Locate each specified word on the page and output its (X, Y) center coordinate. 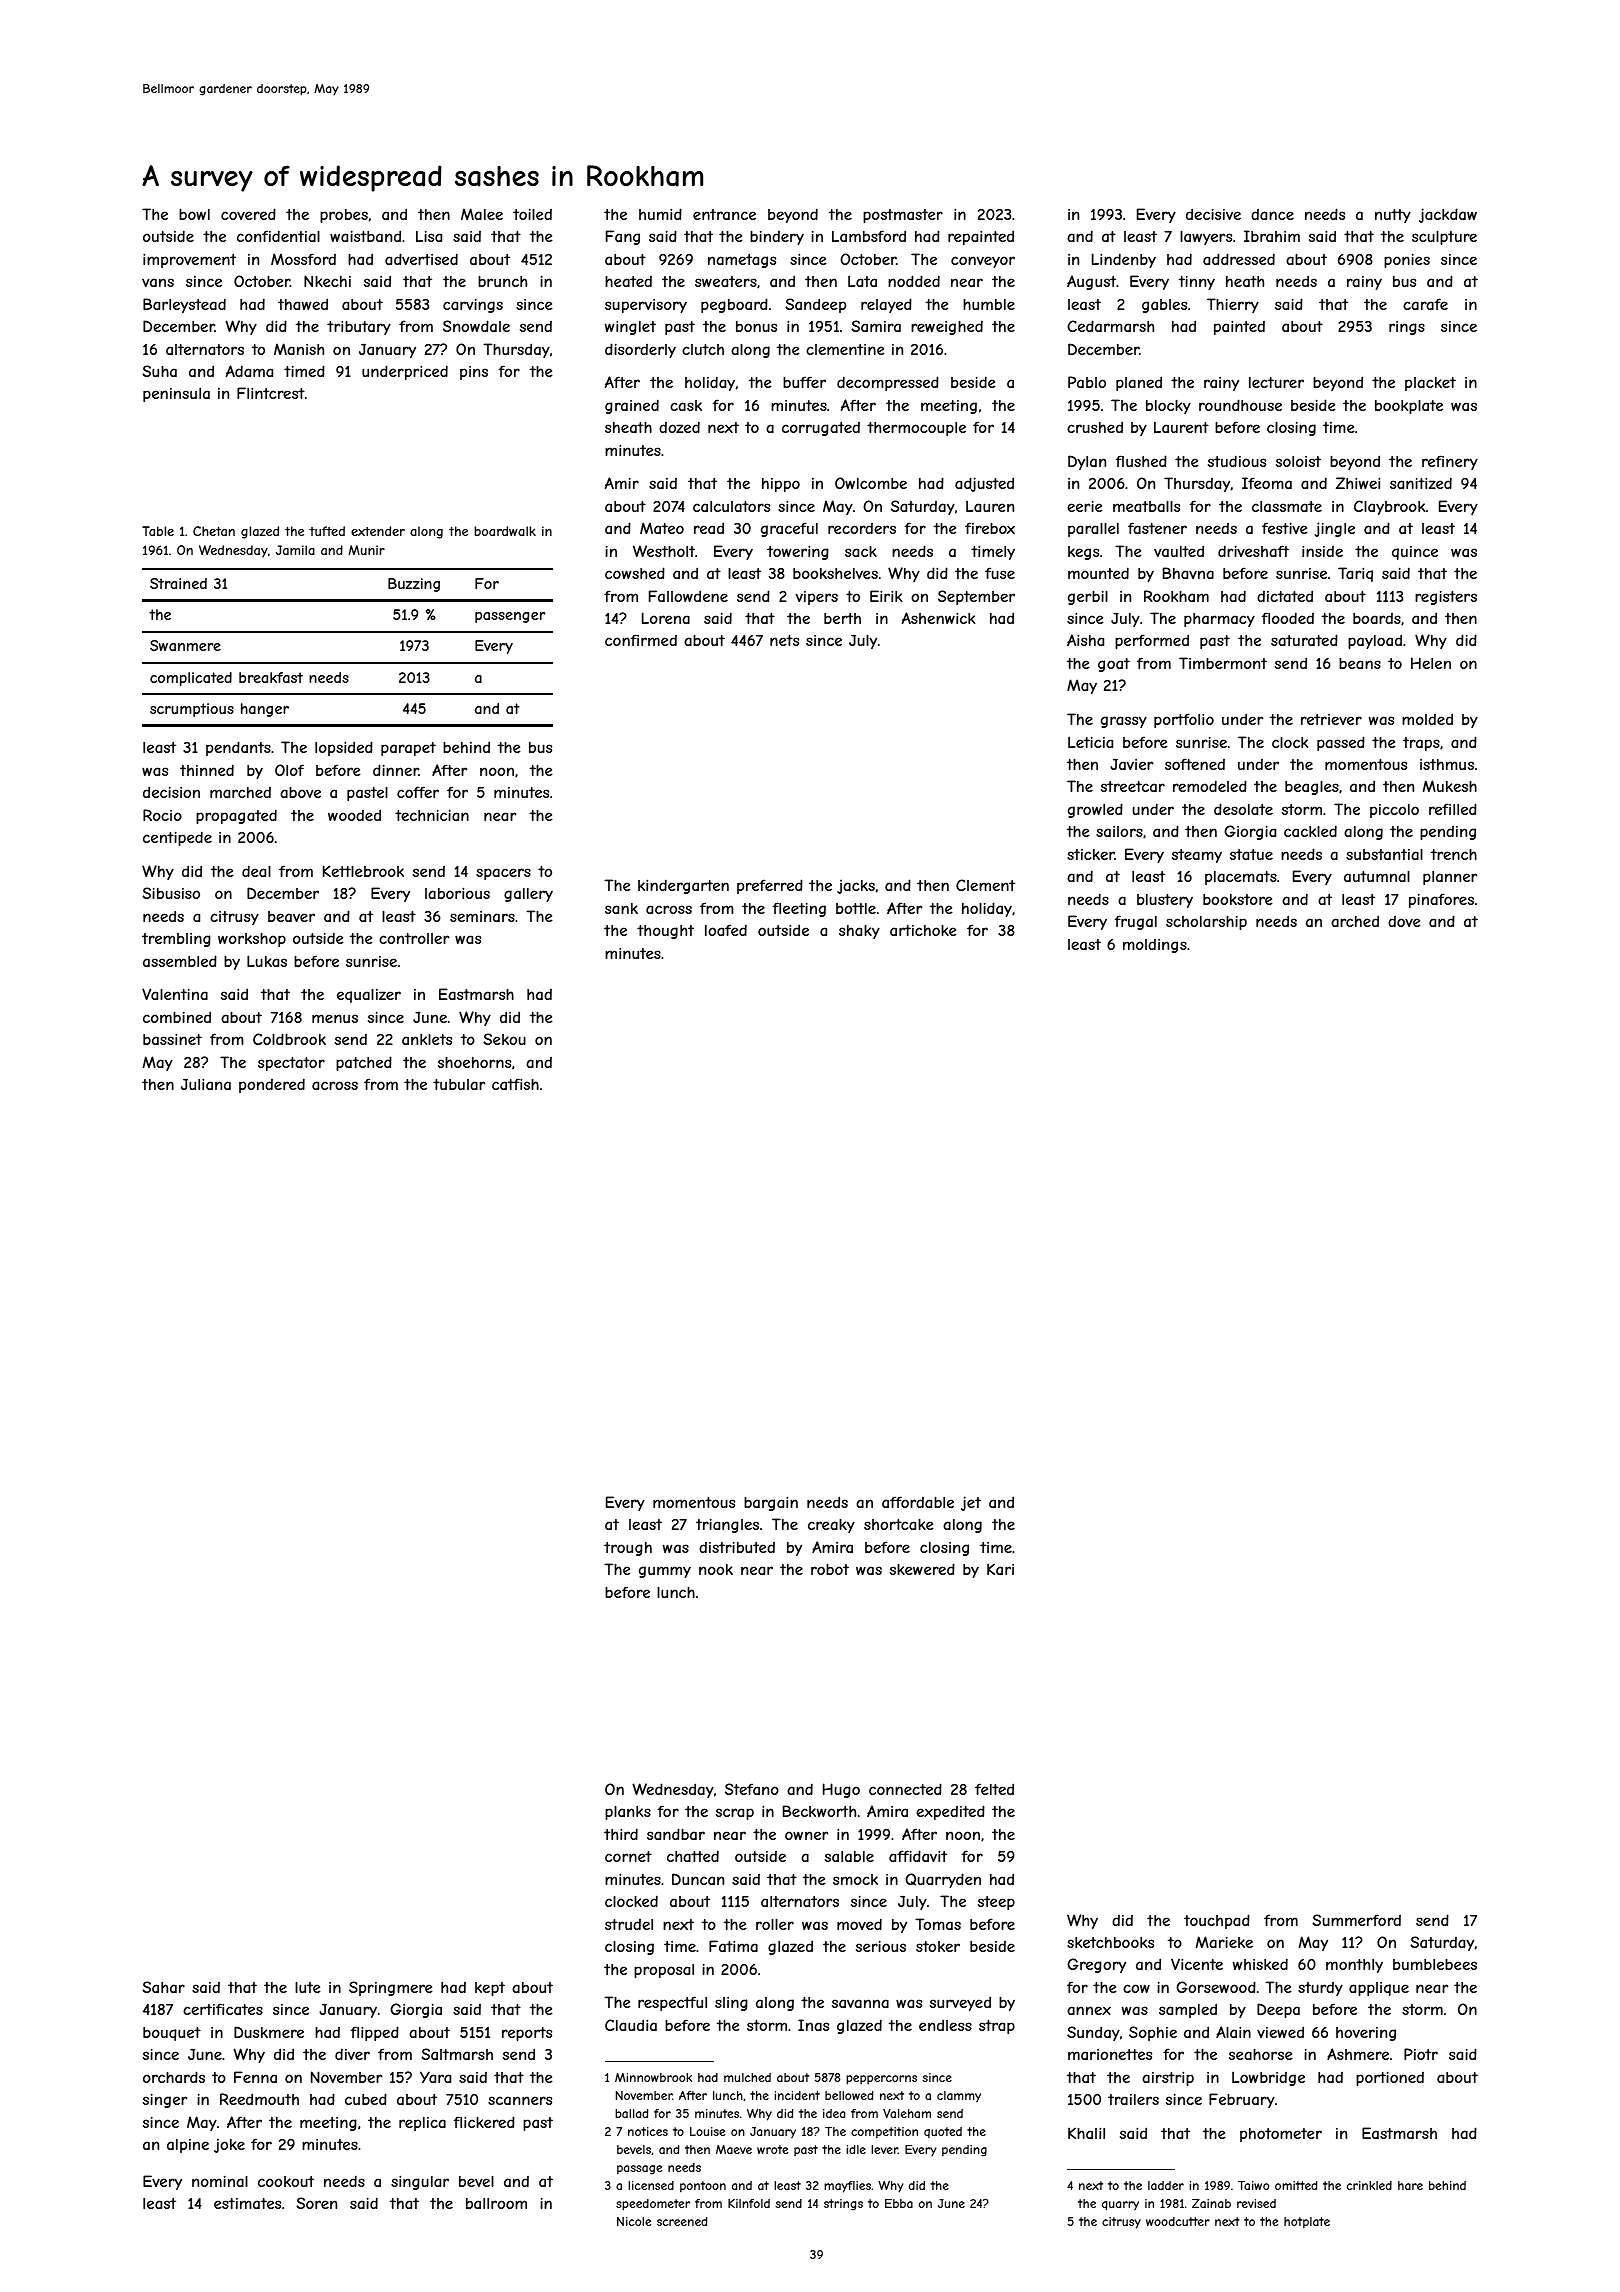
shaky (859, 932)
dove (1404, 921)
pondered (272, 1085)
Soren (316, 2203)
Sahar (163, 1987)
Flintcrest (271, 393)
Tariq (1355, 574)
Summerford (1356, 1920)
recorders (862, 528)
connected (905, 1789)
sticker (1091, 854)
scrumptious (192, 710)
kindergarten (683, 886)
